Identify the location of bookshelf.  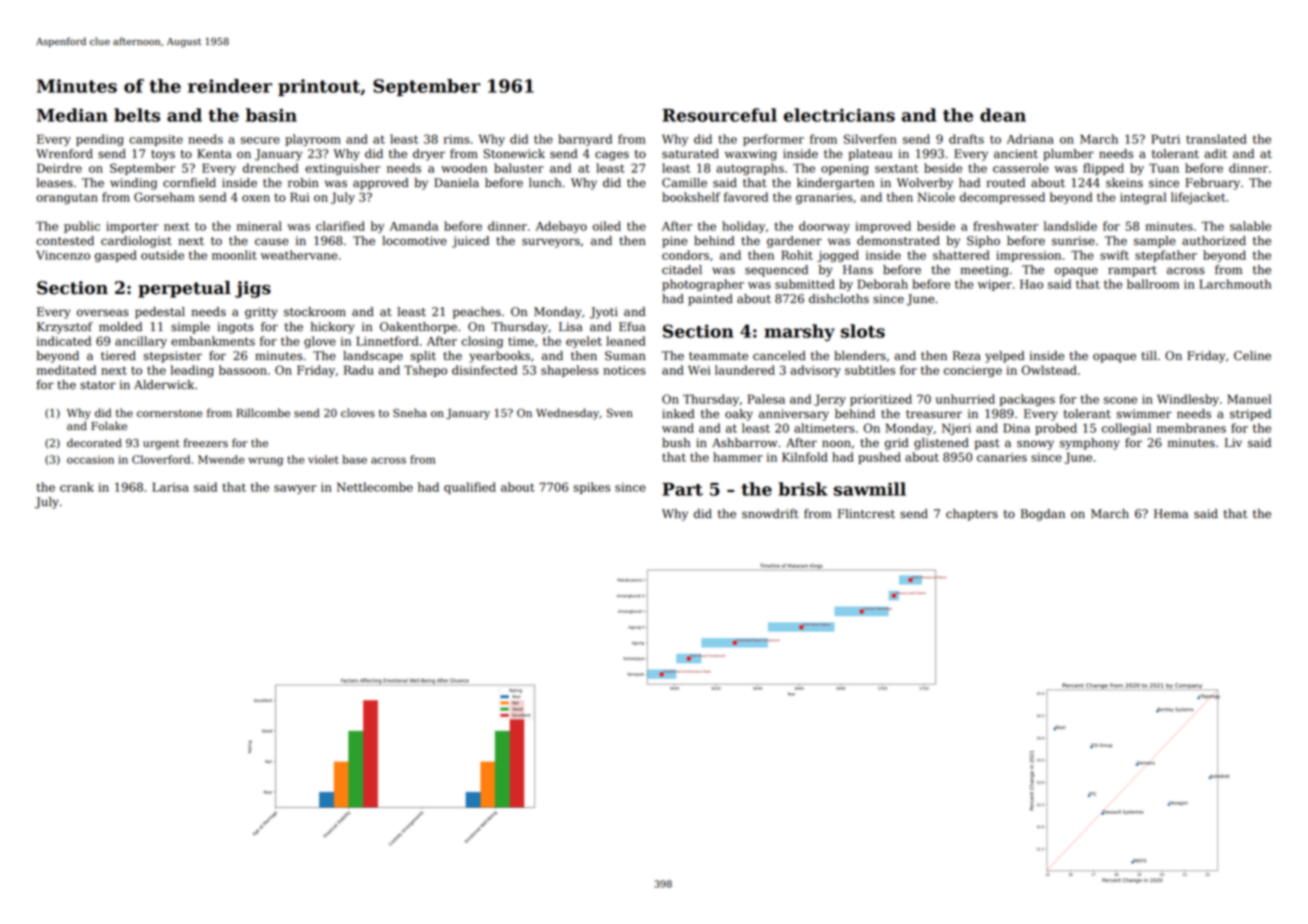
(691, 197).
